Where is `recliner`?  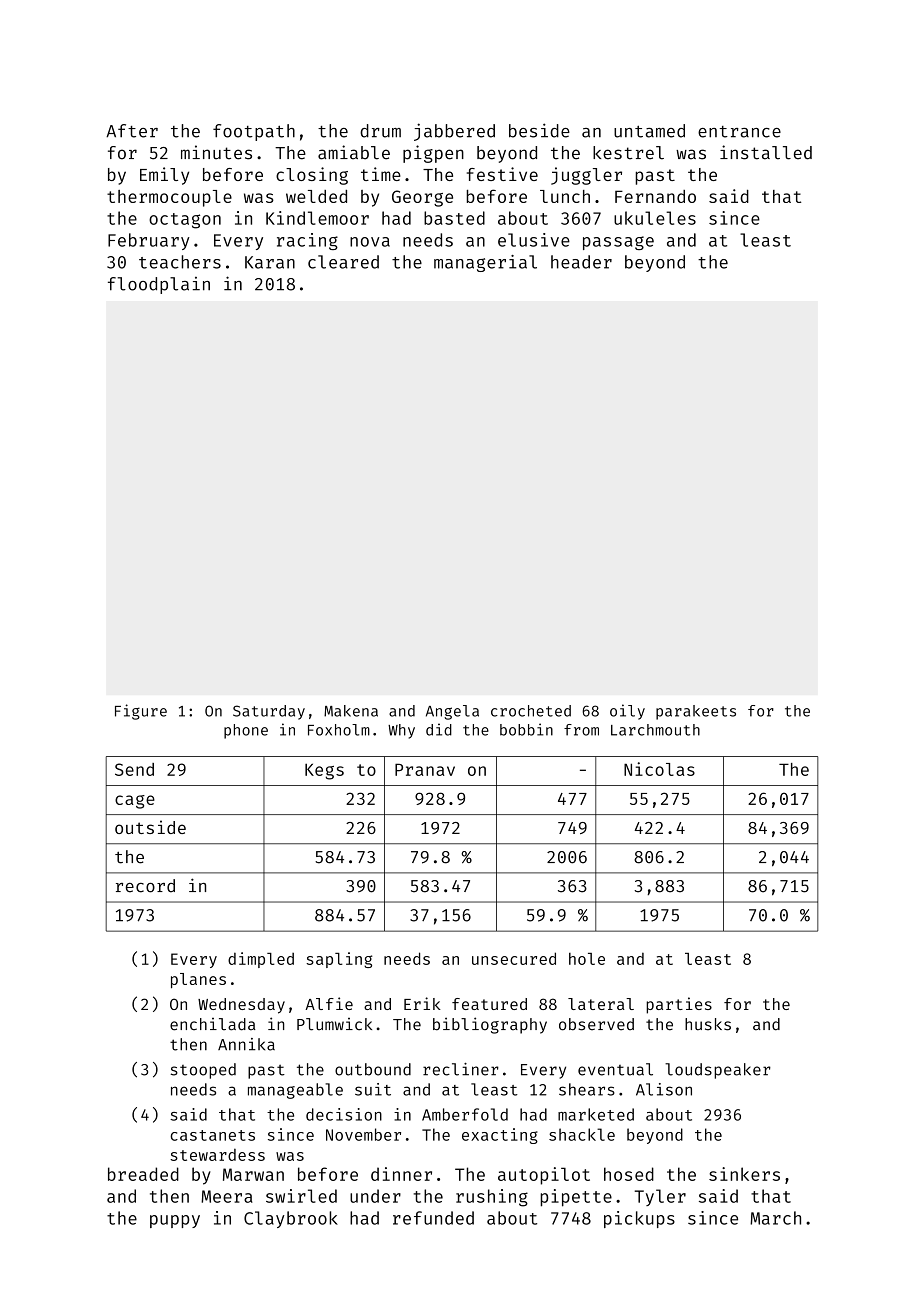 recliner is located at coordinates (461, 1069).
